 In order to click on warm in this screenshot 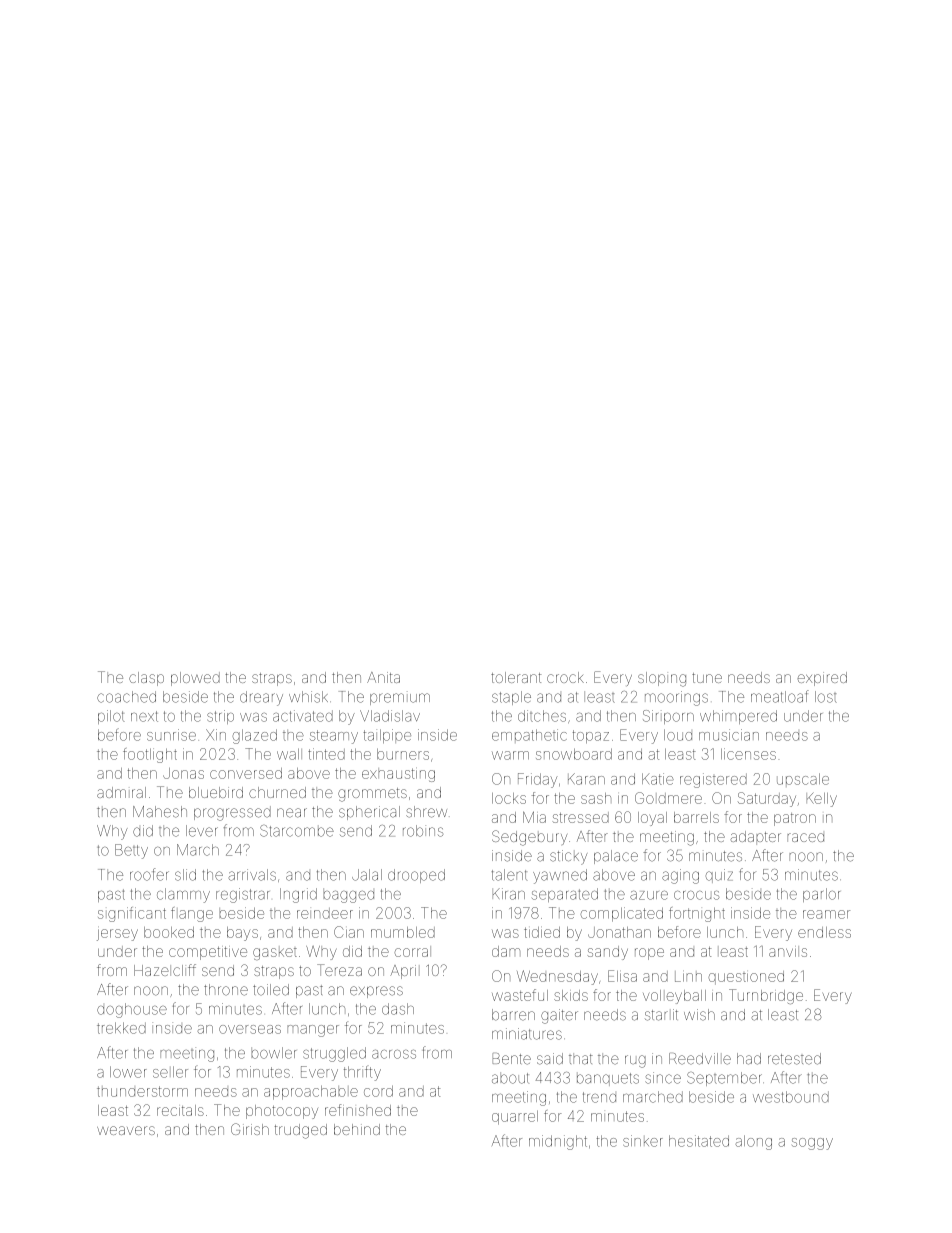, I will do `click(510, 755)`.
